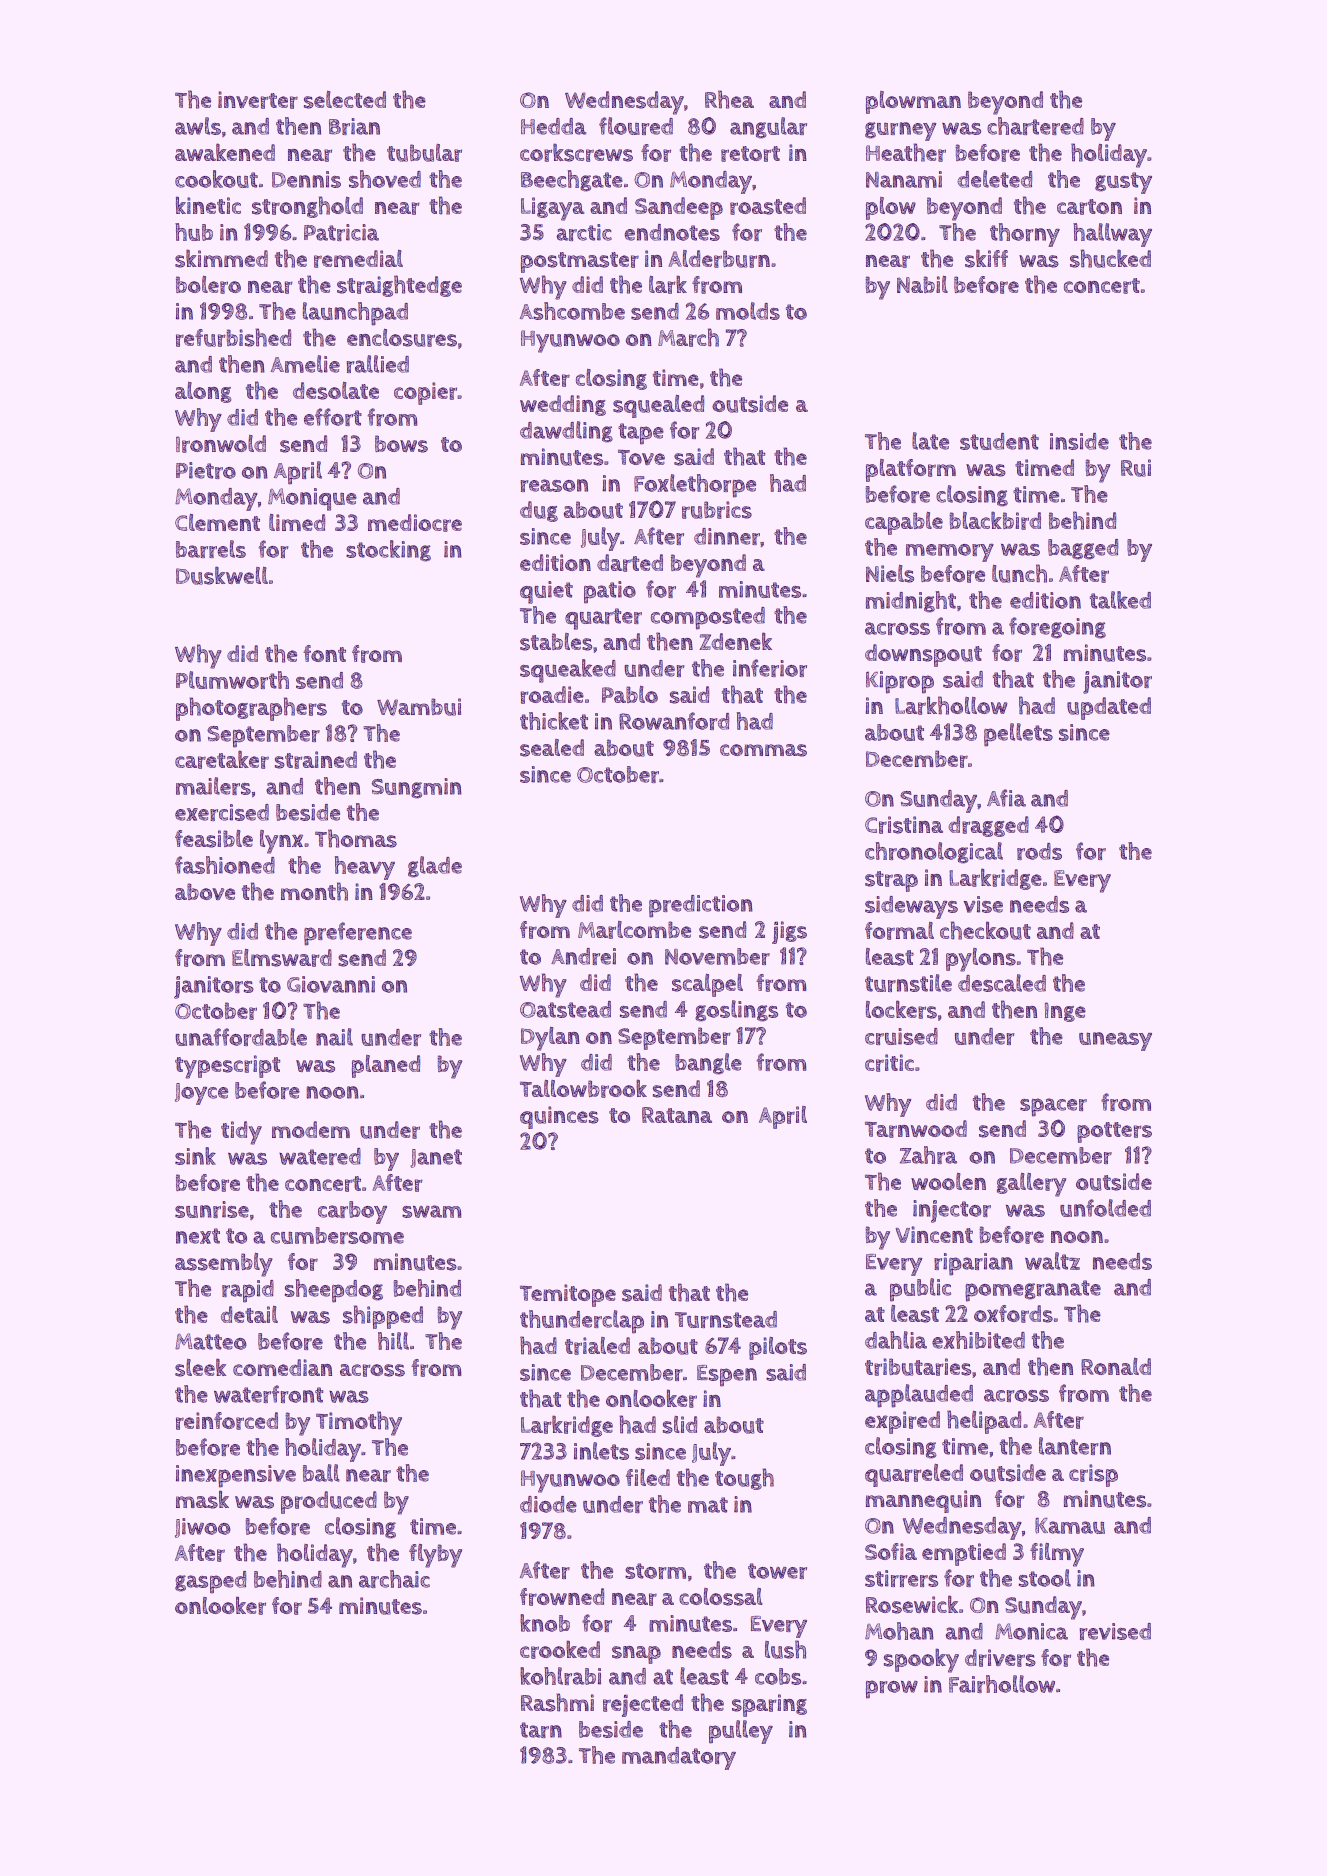  Describe the element at coordinates (770, 668) in the screenshot. I see `inferior` at that location.
